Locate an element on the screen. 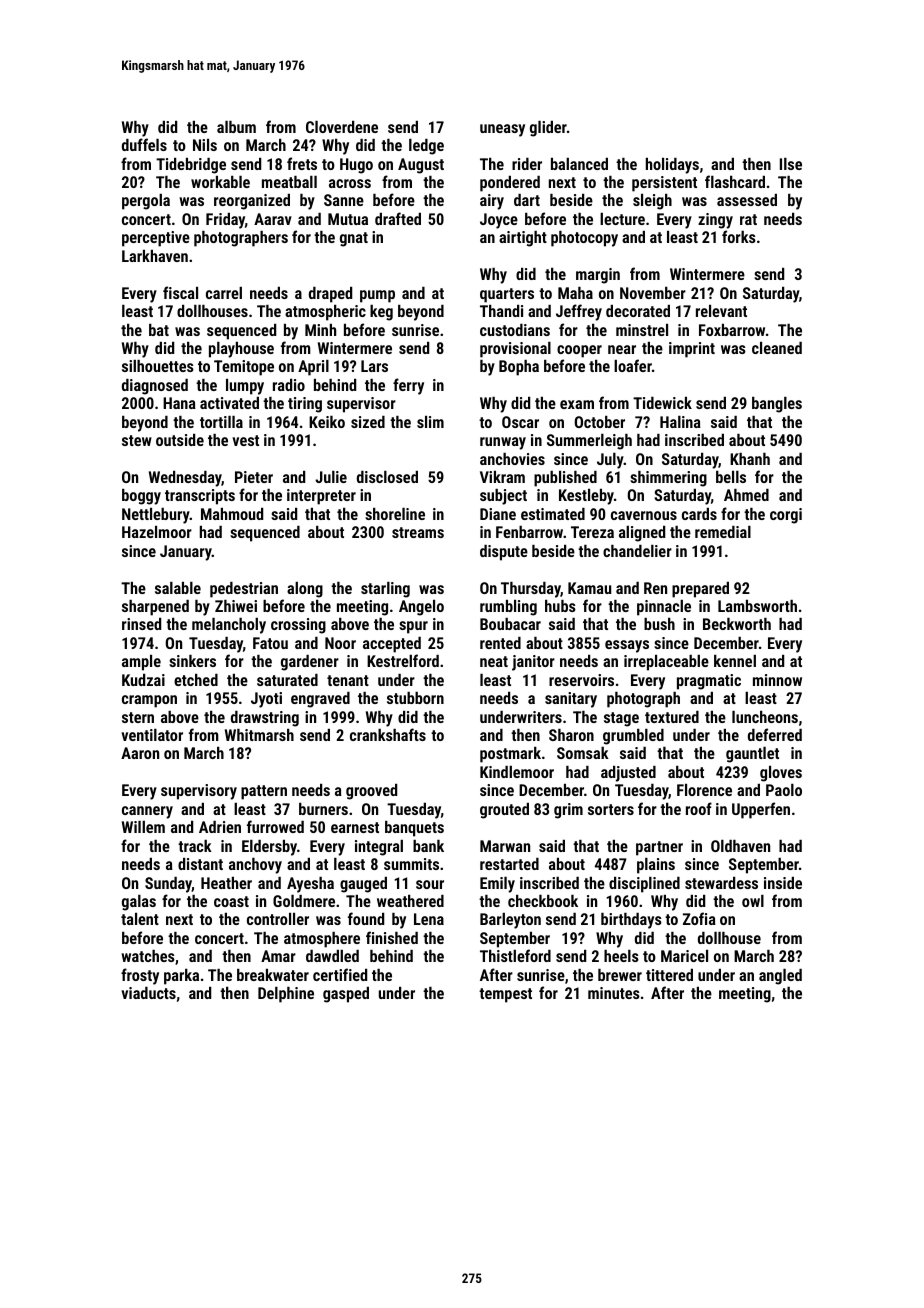  August is located at coordinates (421, 166).
